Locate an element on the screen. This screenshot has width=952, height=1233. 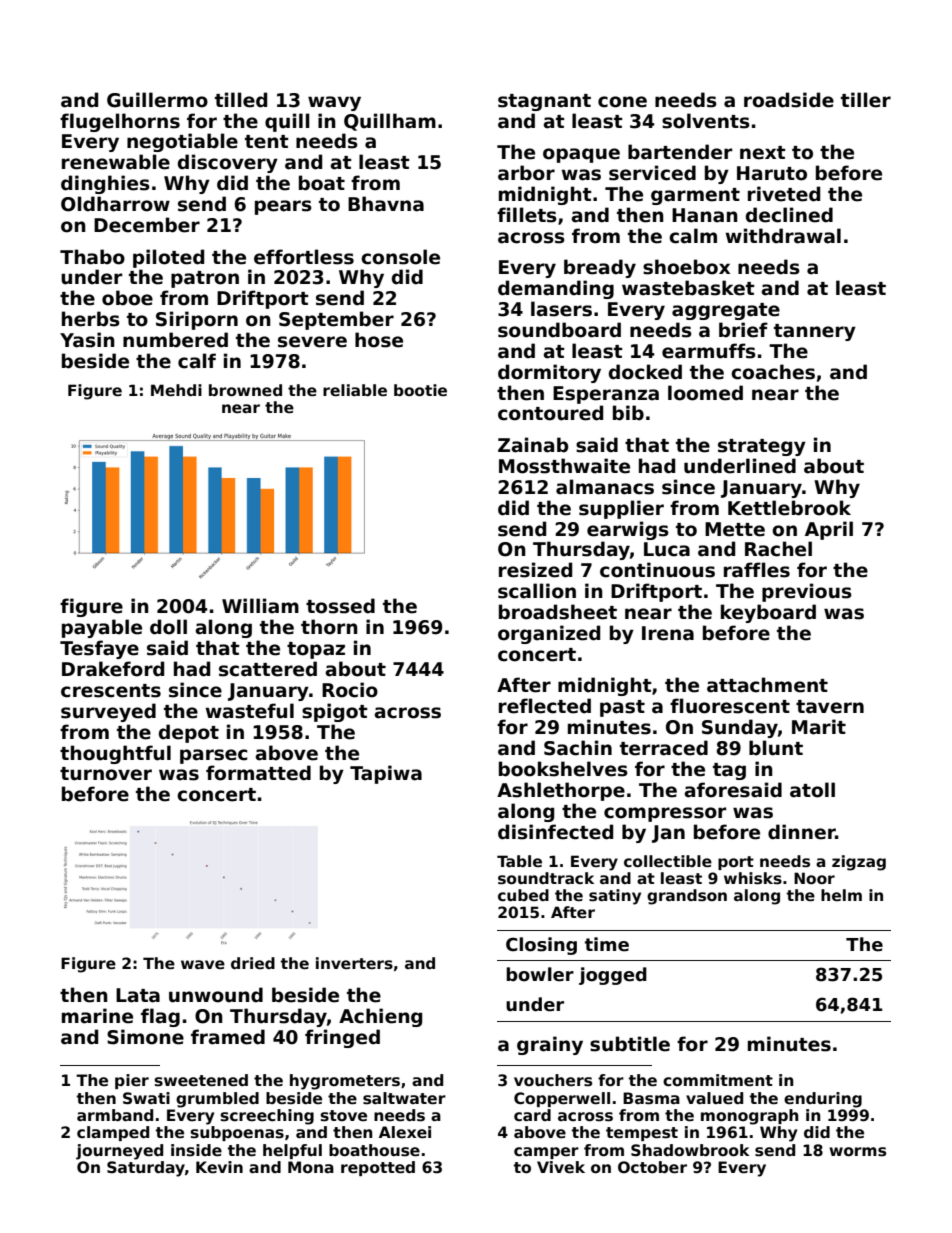
fillets is located at coordinates (527, 215).
